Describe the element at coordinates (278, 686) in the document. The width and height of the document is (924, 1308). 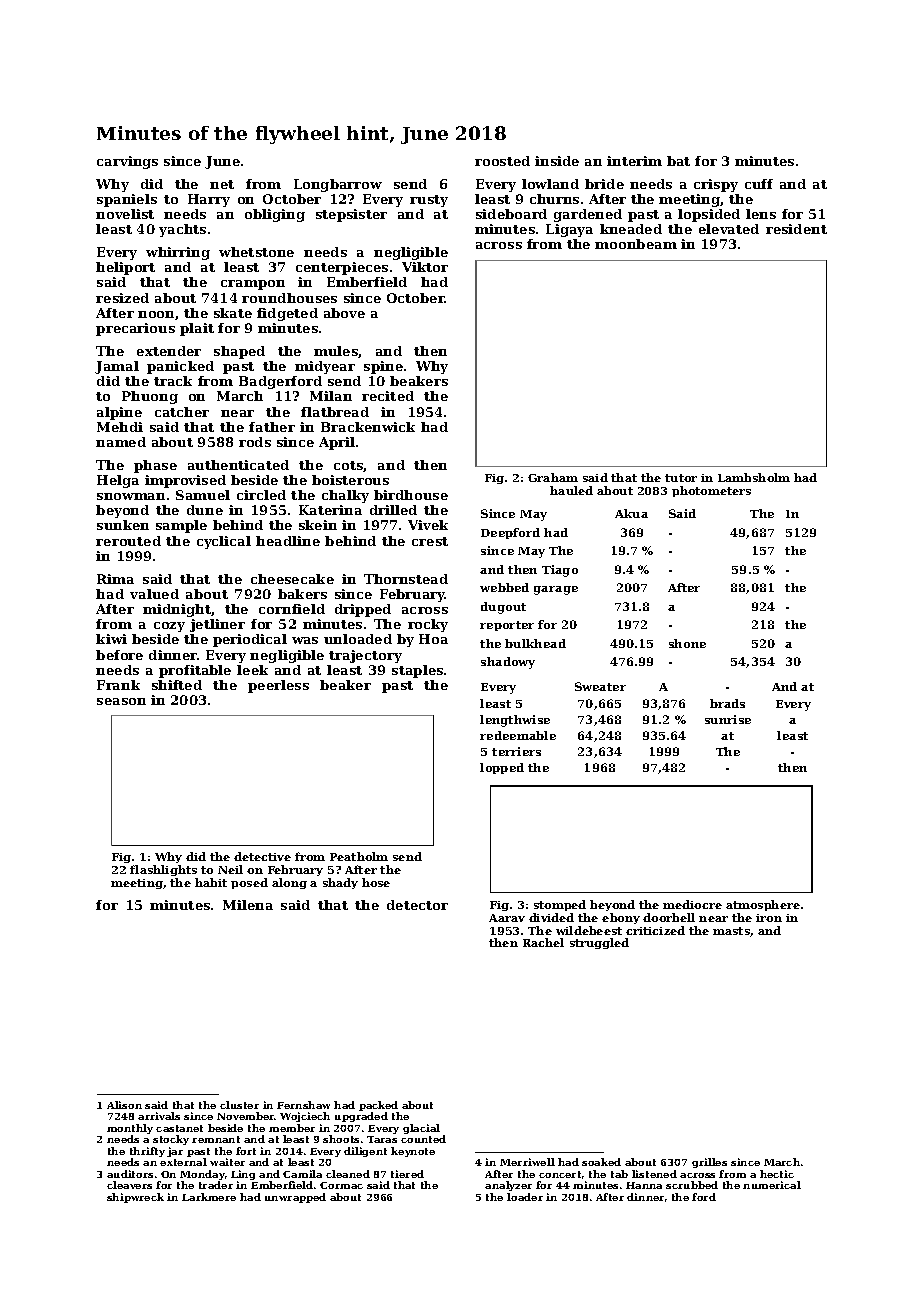
I see `peerless` at that location.
